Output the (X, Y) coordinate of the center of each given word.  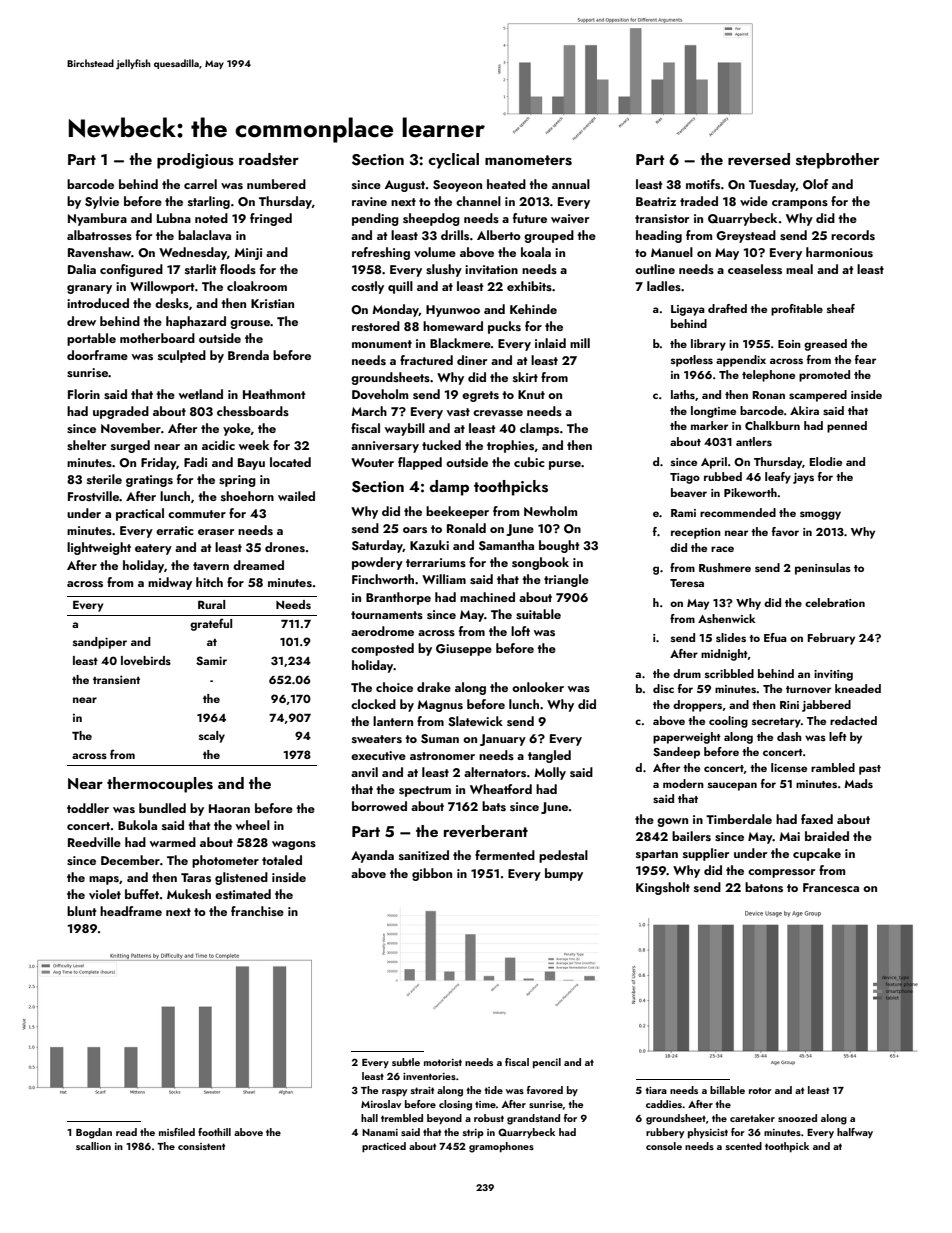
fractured (426, 360)
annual (571, 184)
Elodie (826, 461)
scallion (93, 1146)
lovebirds (146, 660)
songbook (540, 563)
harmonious (839, 252)
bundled (162, 808)
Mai (789, 836)
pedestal (563, 856)
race (722, 549)
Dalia (82, 269)
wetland (201, 394)
